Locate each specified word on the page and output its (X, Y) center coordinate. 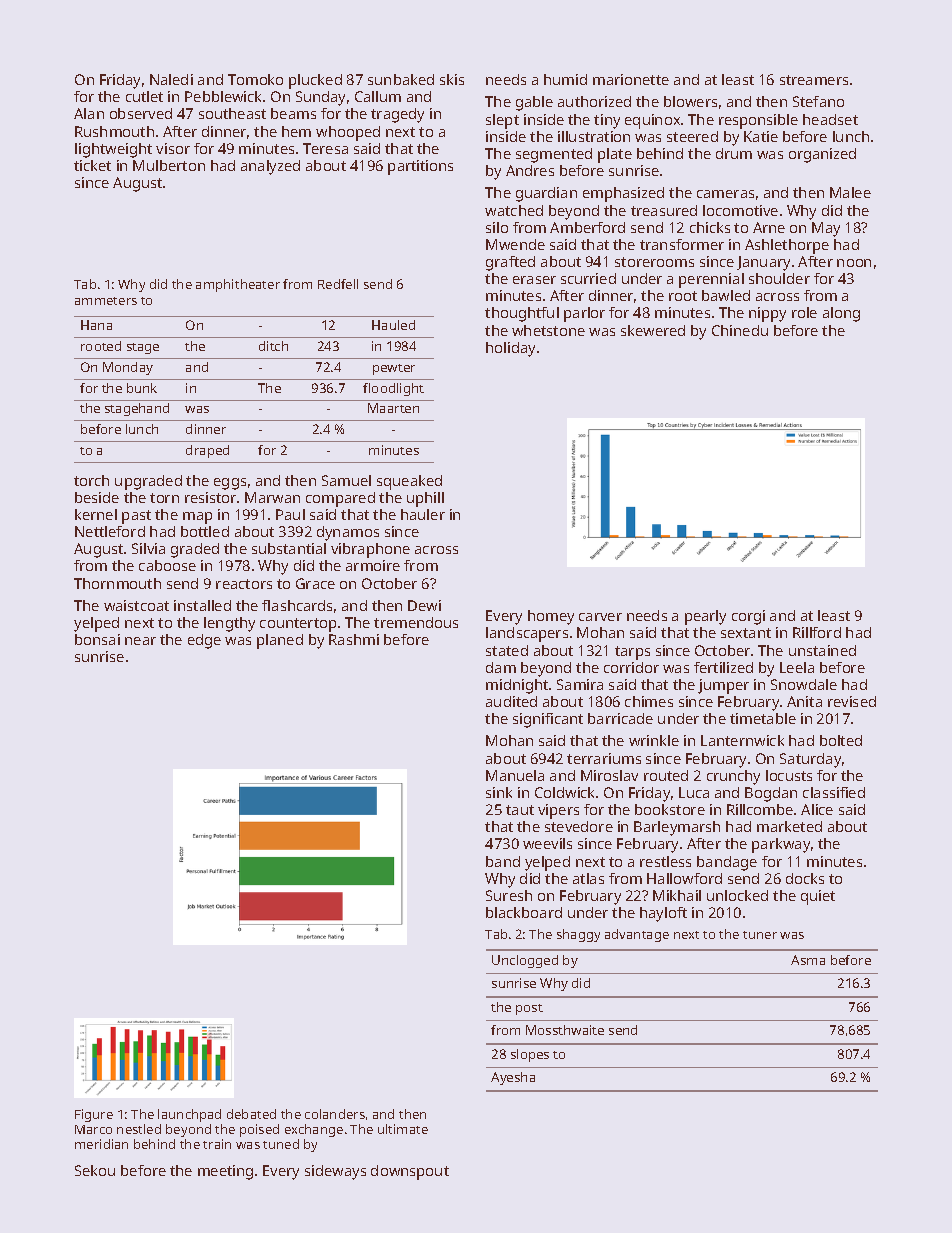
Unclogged (525, 961)
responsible (758, 121)
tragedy (397, 115)
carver (600, 617)
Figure (94, 1115)
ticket (92, 165)
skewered (653, 330)
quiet (818, 897)
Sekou (95, 1170)
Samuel (346, 480)
